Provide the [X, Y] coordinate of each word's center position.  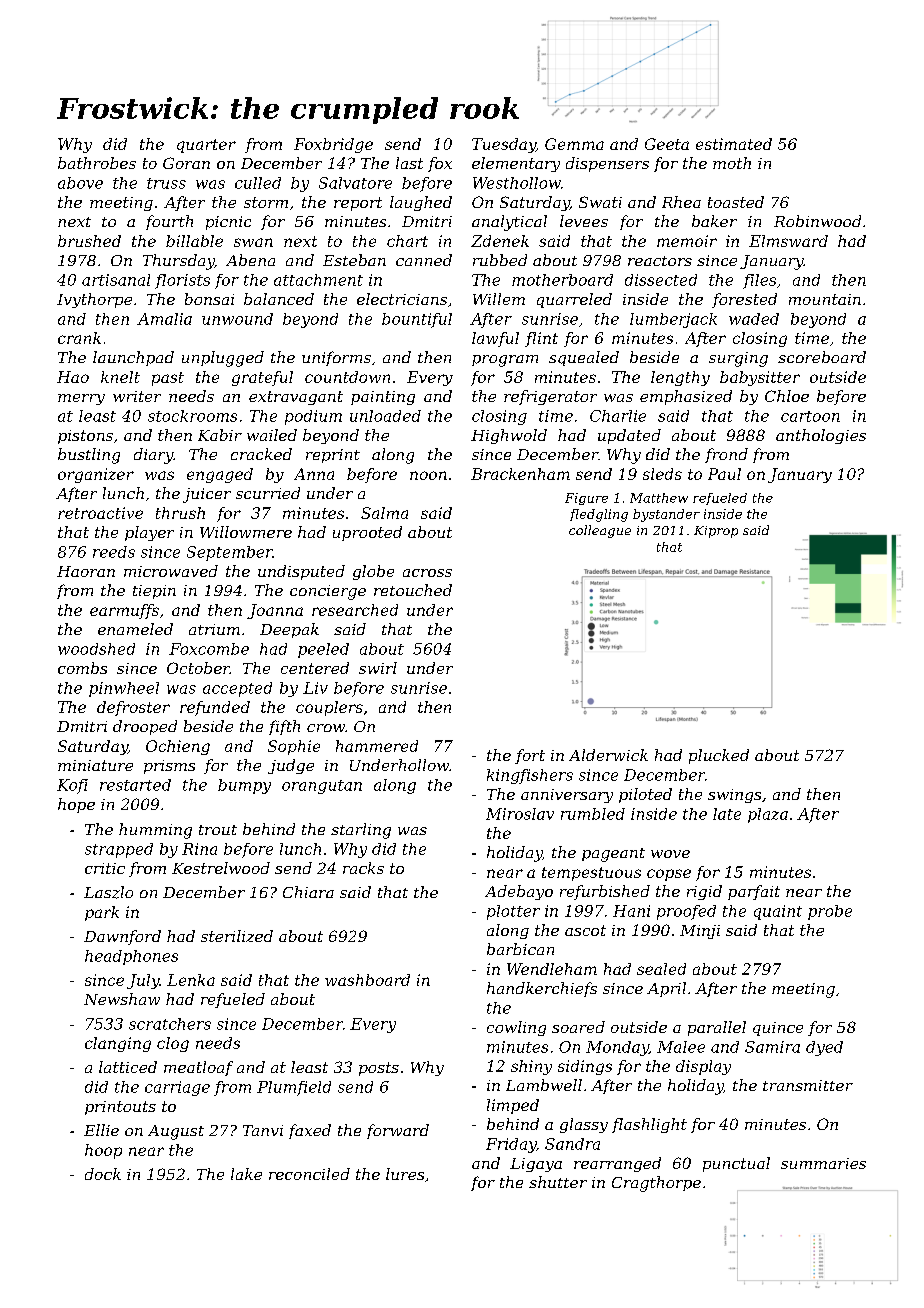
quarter [206, 146]
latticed [128, 1067]
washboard [367, 980]
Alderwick [608, 755]
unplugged [223, 359]
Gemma [574, 144]
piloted [645, 795]
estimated [734, 144]
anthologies [821, 436]
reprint [333, 456]
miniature [95, 765]
